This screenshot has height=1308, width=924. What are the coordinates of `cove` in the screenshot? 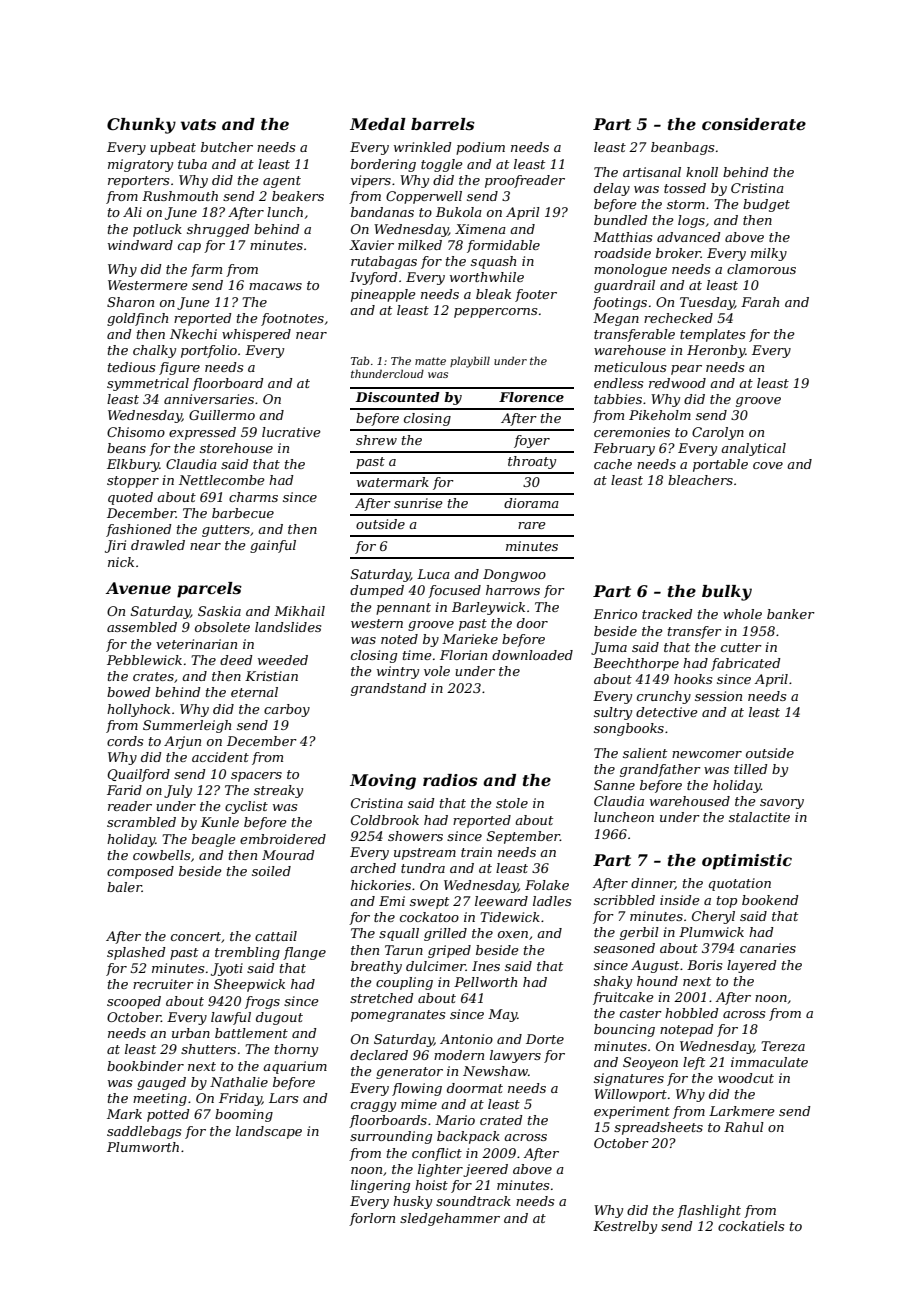 It's located at (768, 465).
